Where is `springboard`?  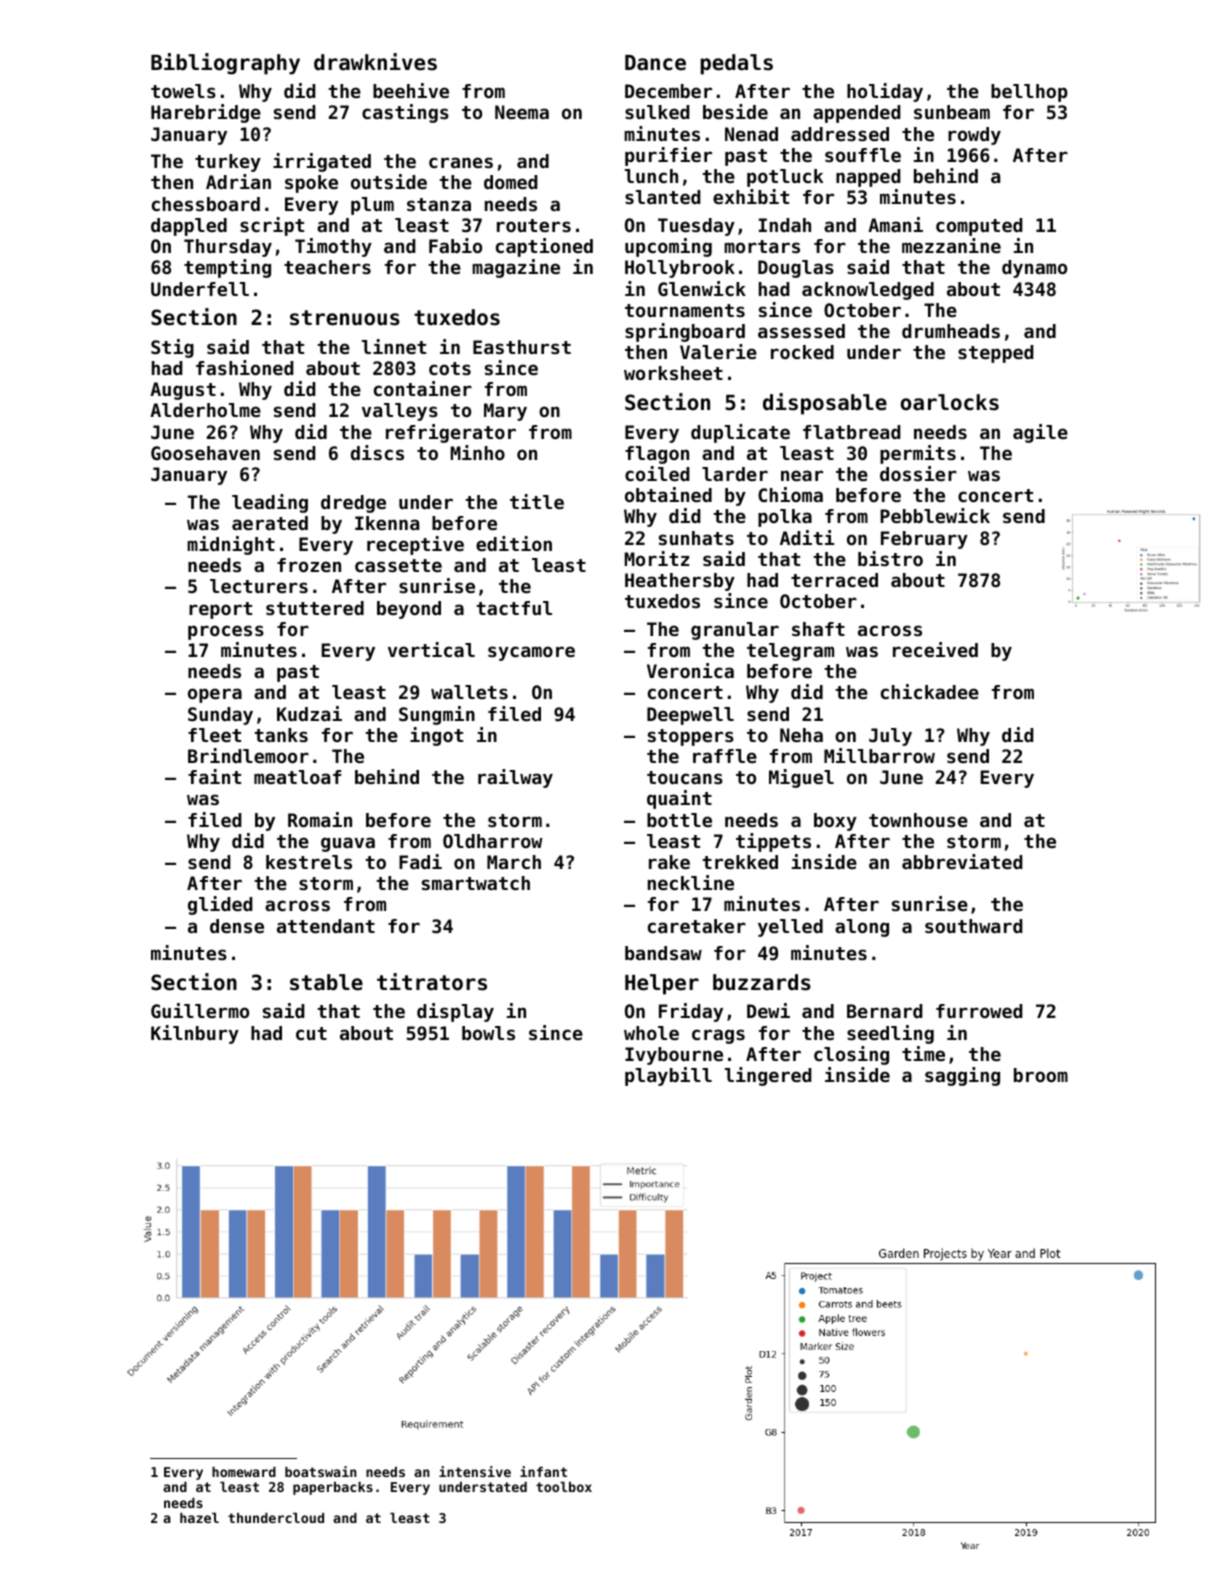
springboard is located at coordinates (685, 332).
